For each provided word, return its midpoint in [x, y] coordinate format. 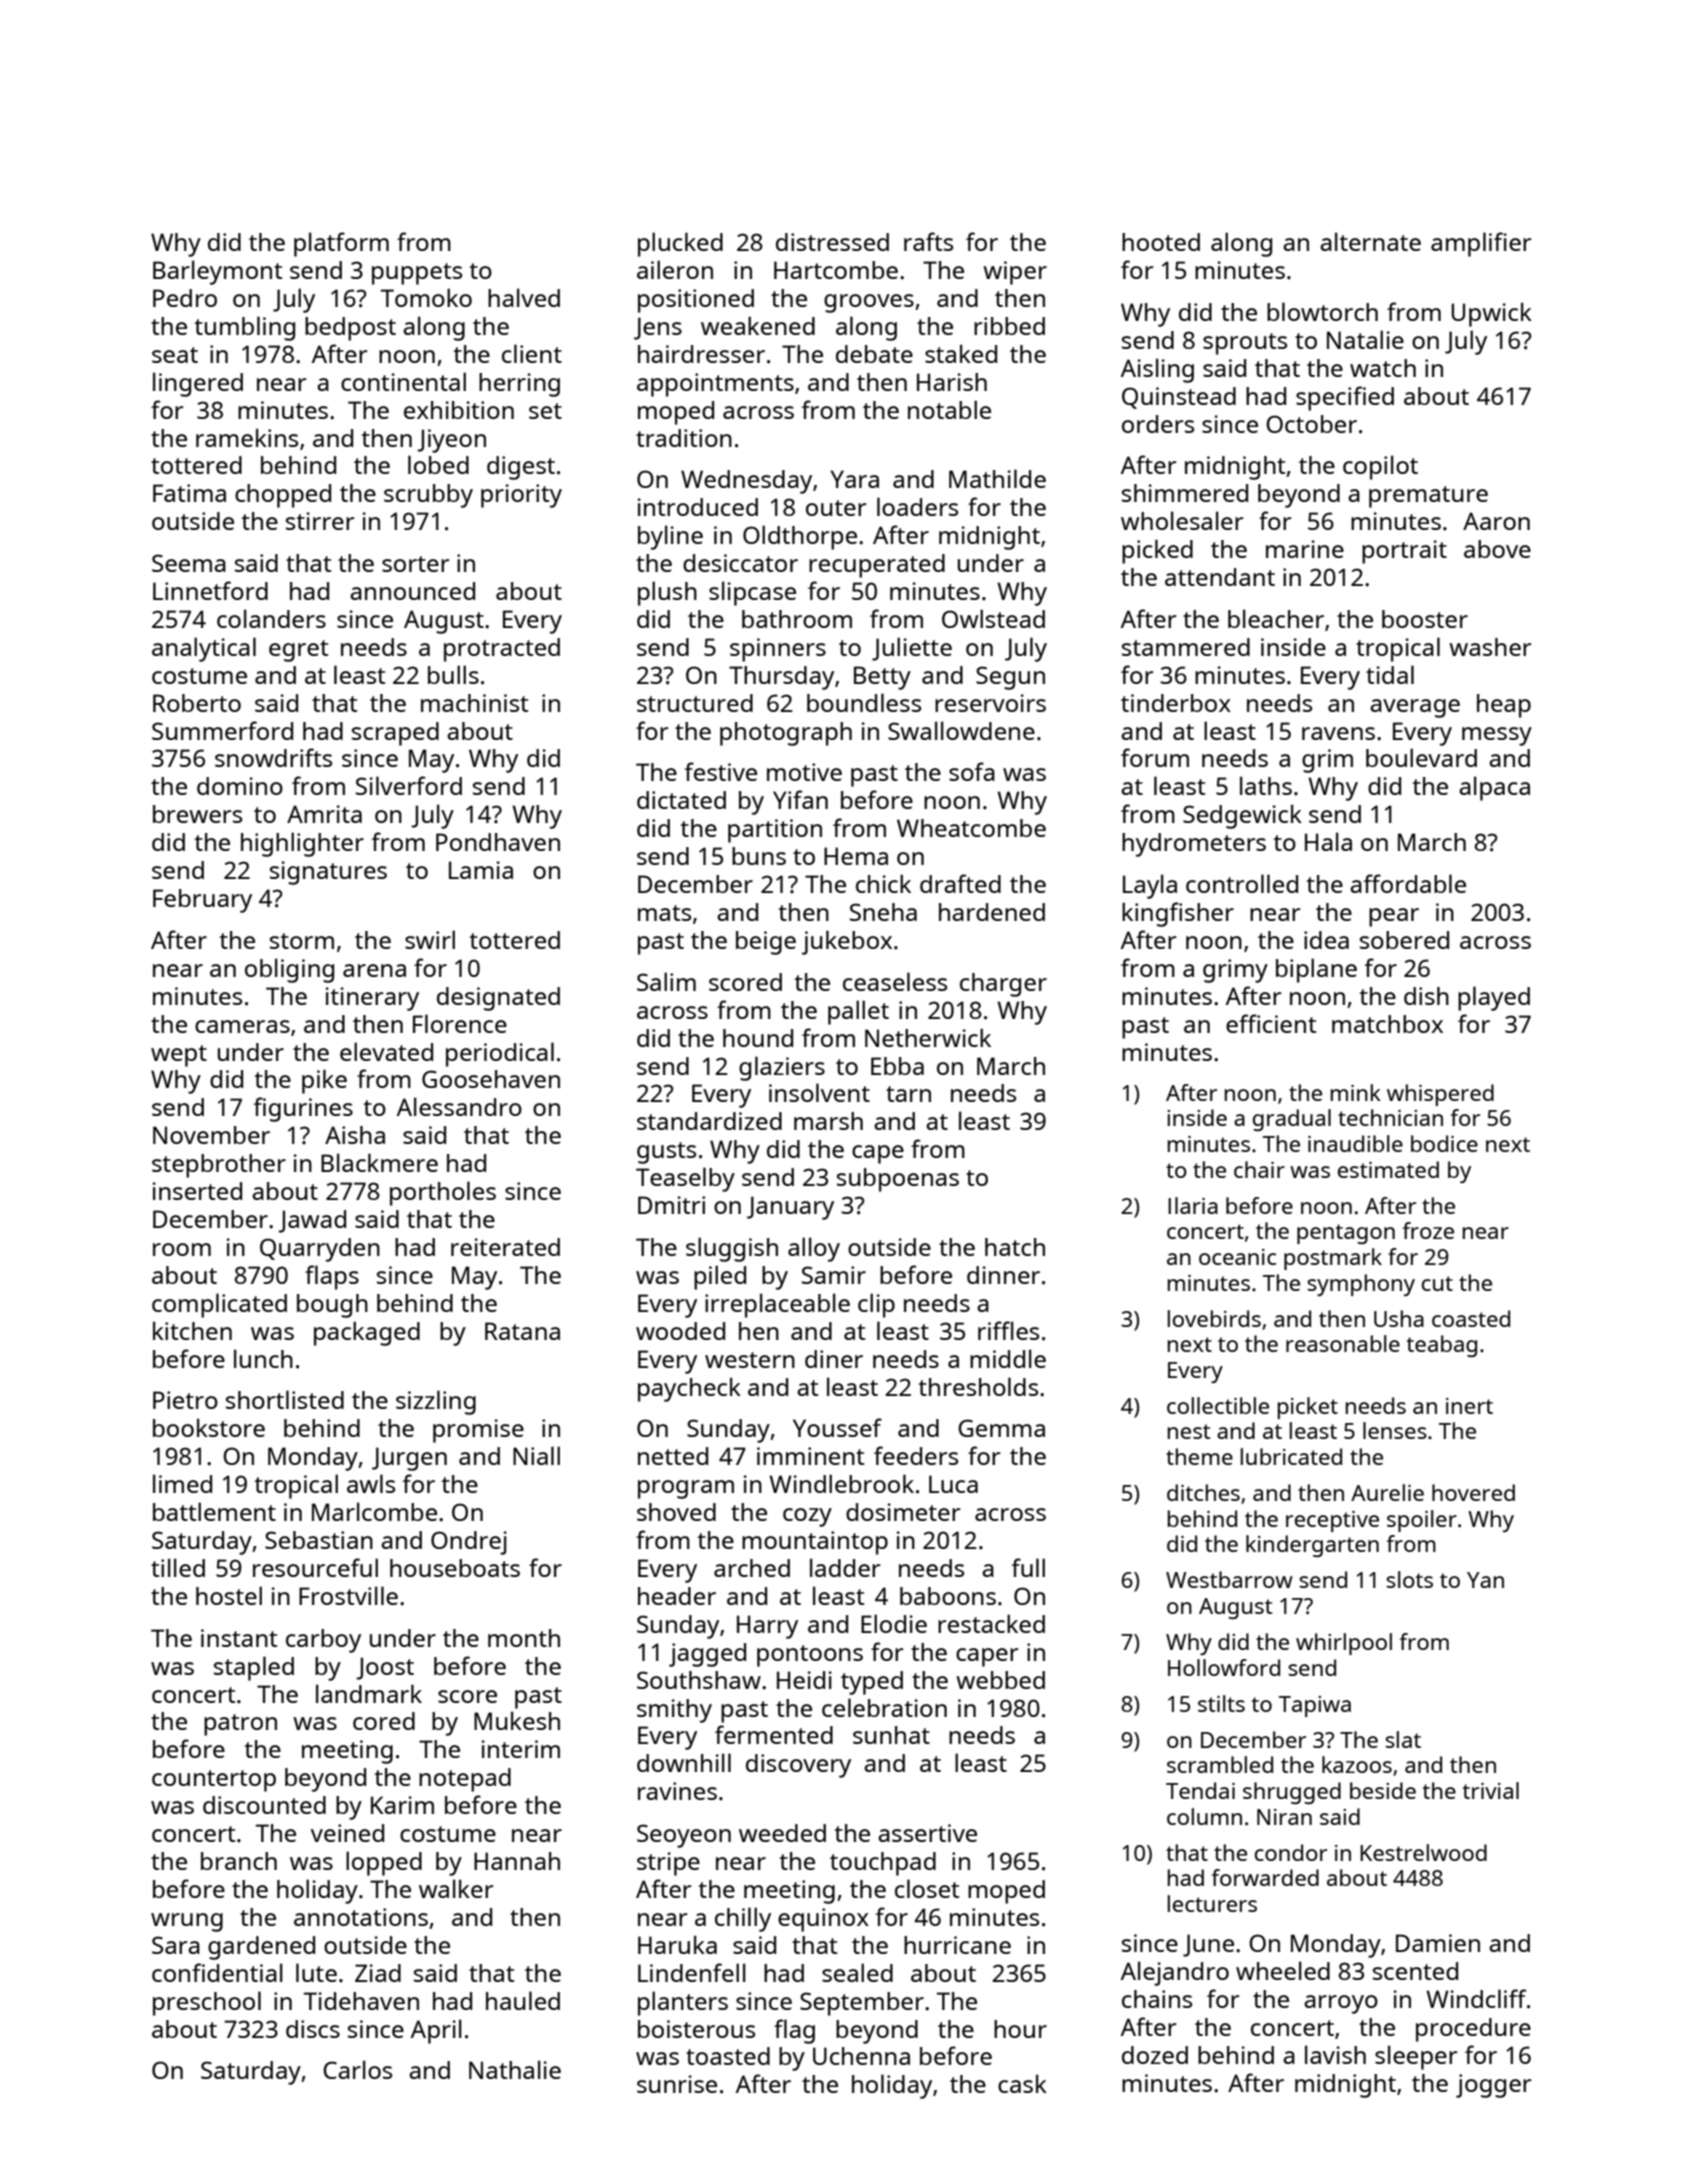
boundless [864, 702]
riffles [1008, 1330]
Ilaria [1193, 1205]
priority [521, 496]
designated [498, 999]
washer [1490, 647]
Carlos [357, 2069]
